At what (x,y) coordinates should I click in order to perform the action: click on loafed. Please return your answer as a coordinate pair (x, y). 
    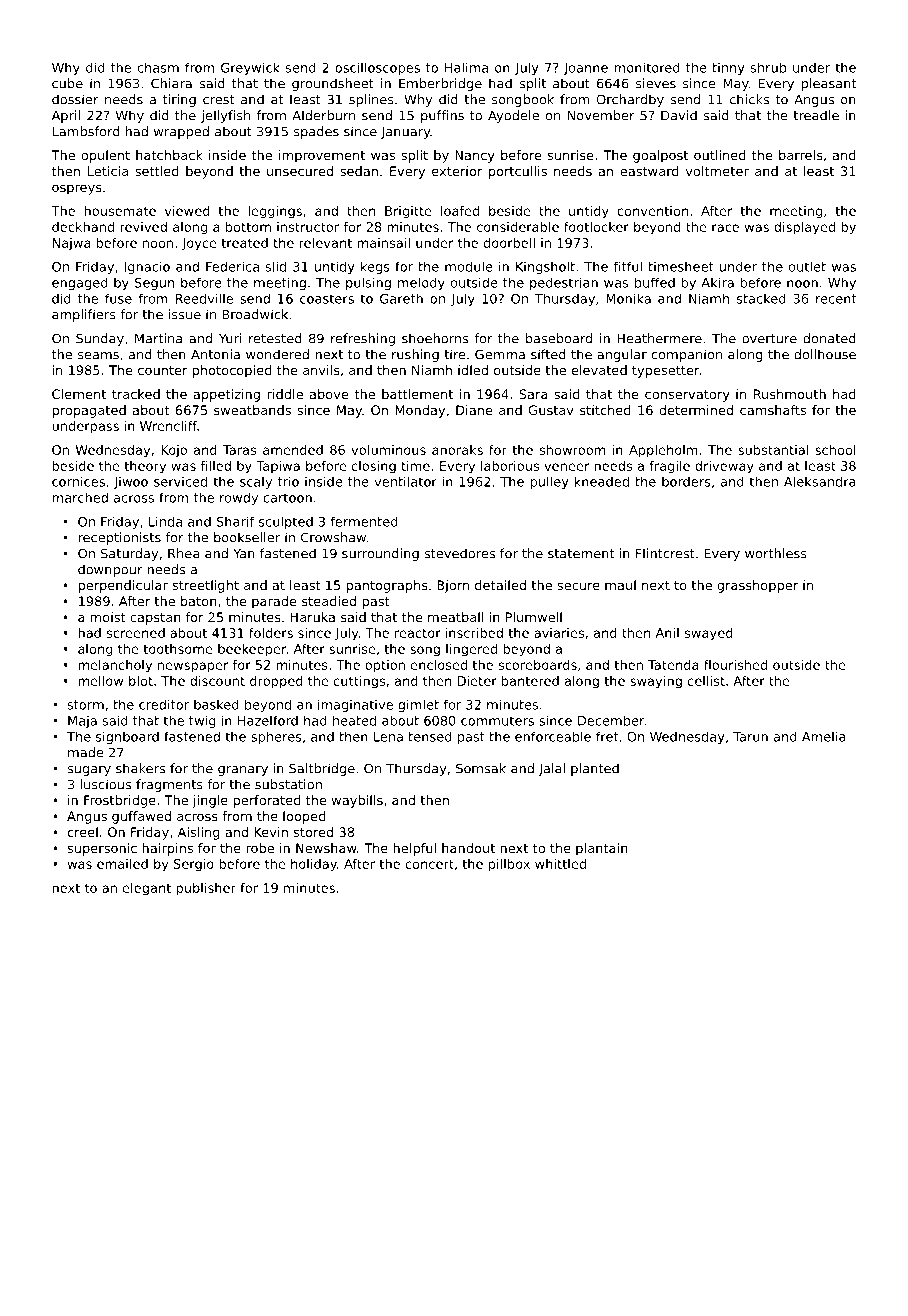
    Looking at the image, I should click on (460, 211).
